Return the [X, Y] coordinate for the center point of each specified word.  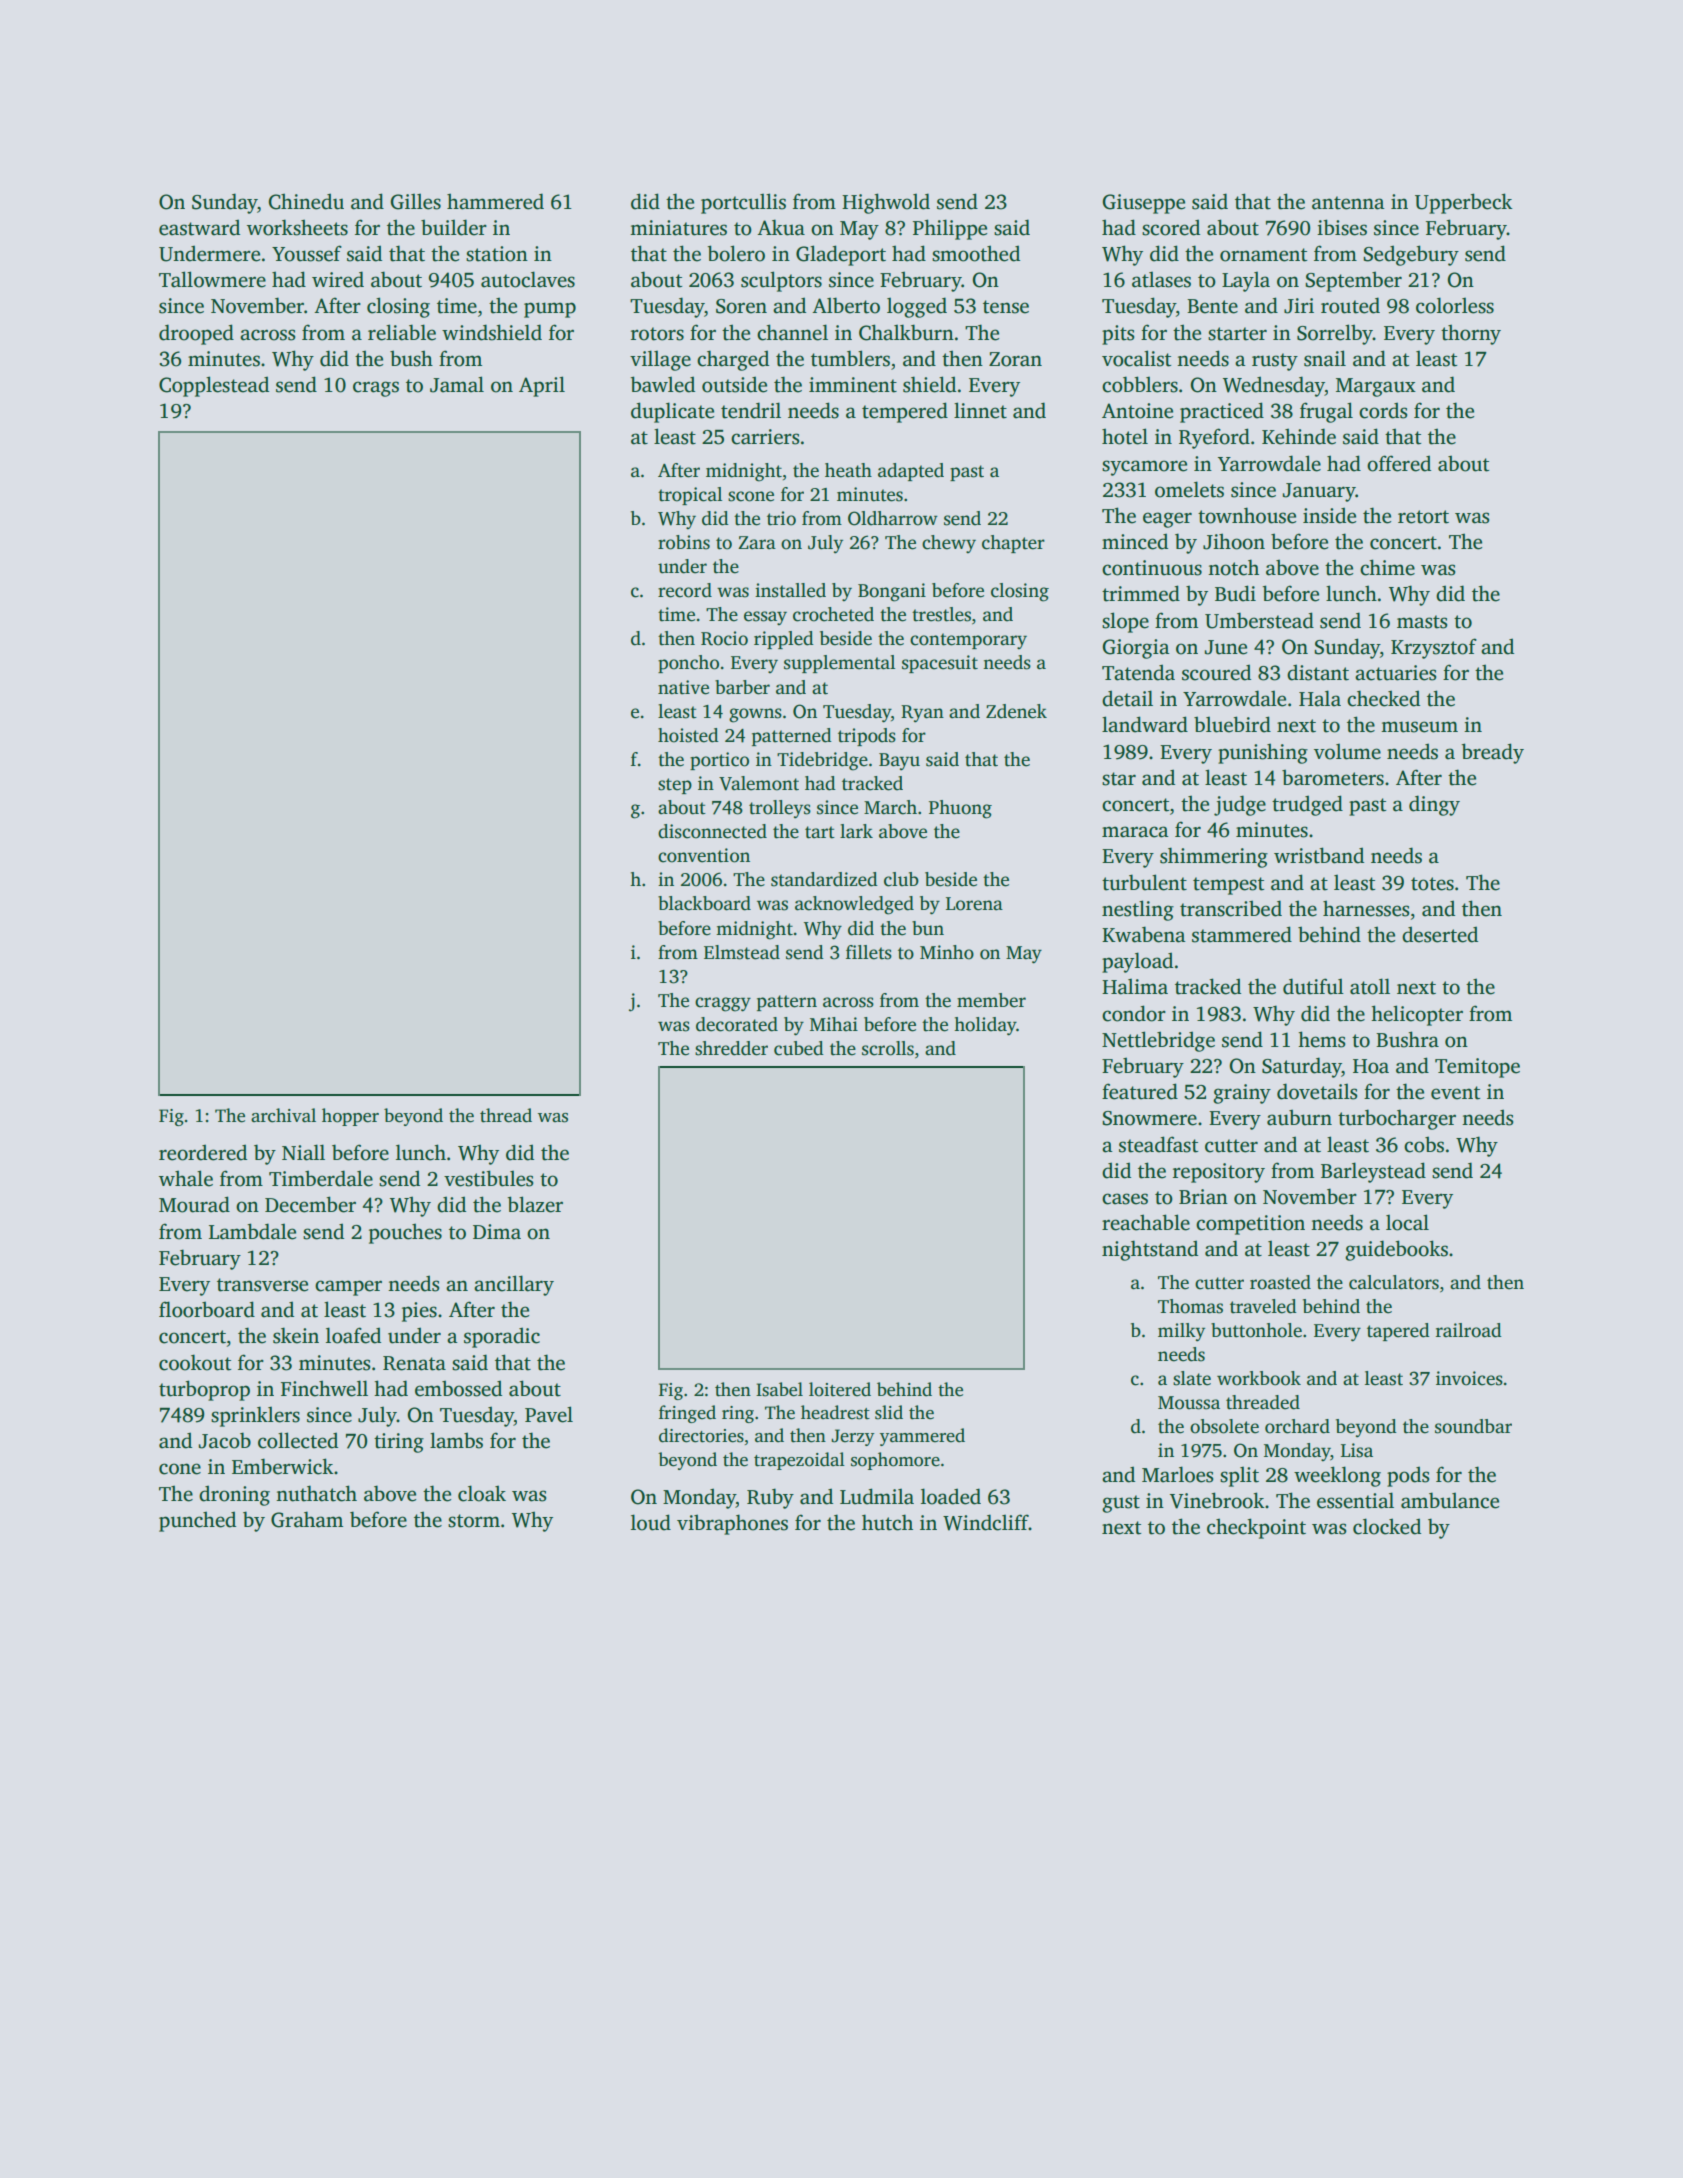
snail [1325, 358]
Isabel [779, 1389]
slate [1192, 1378]
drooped [196, 334]
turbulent [1144, 882]
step [675, 786]
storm [474, 1521]
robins [684, 542]
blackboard [704, 903]
